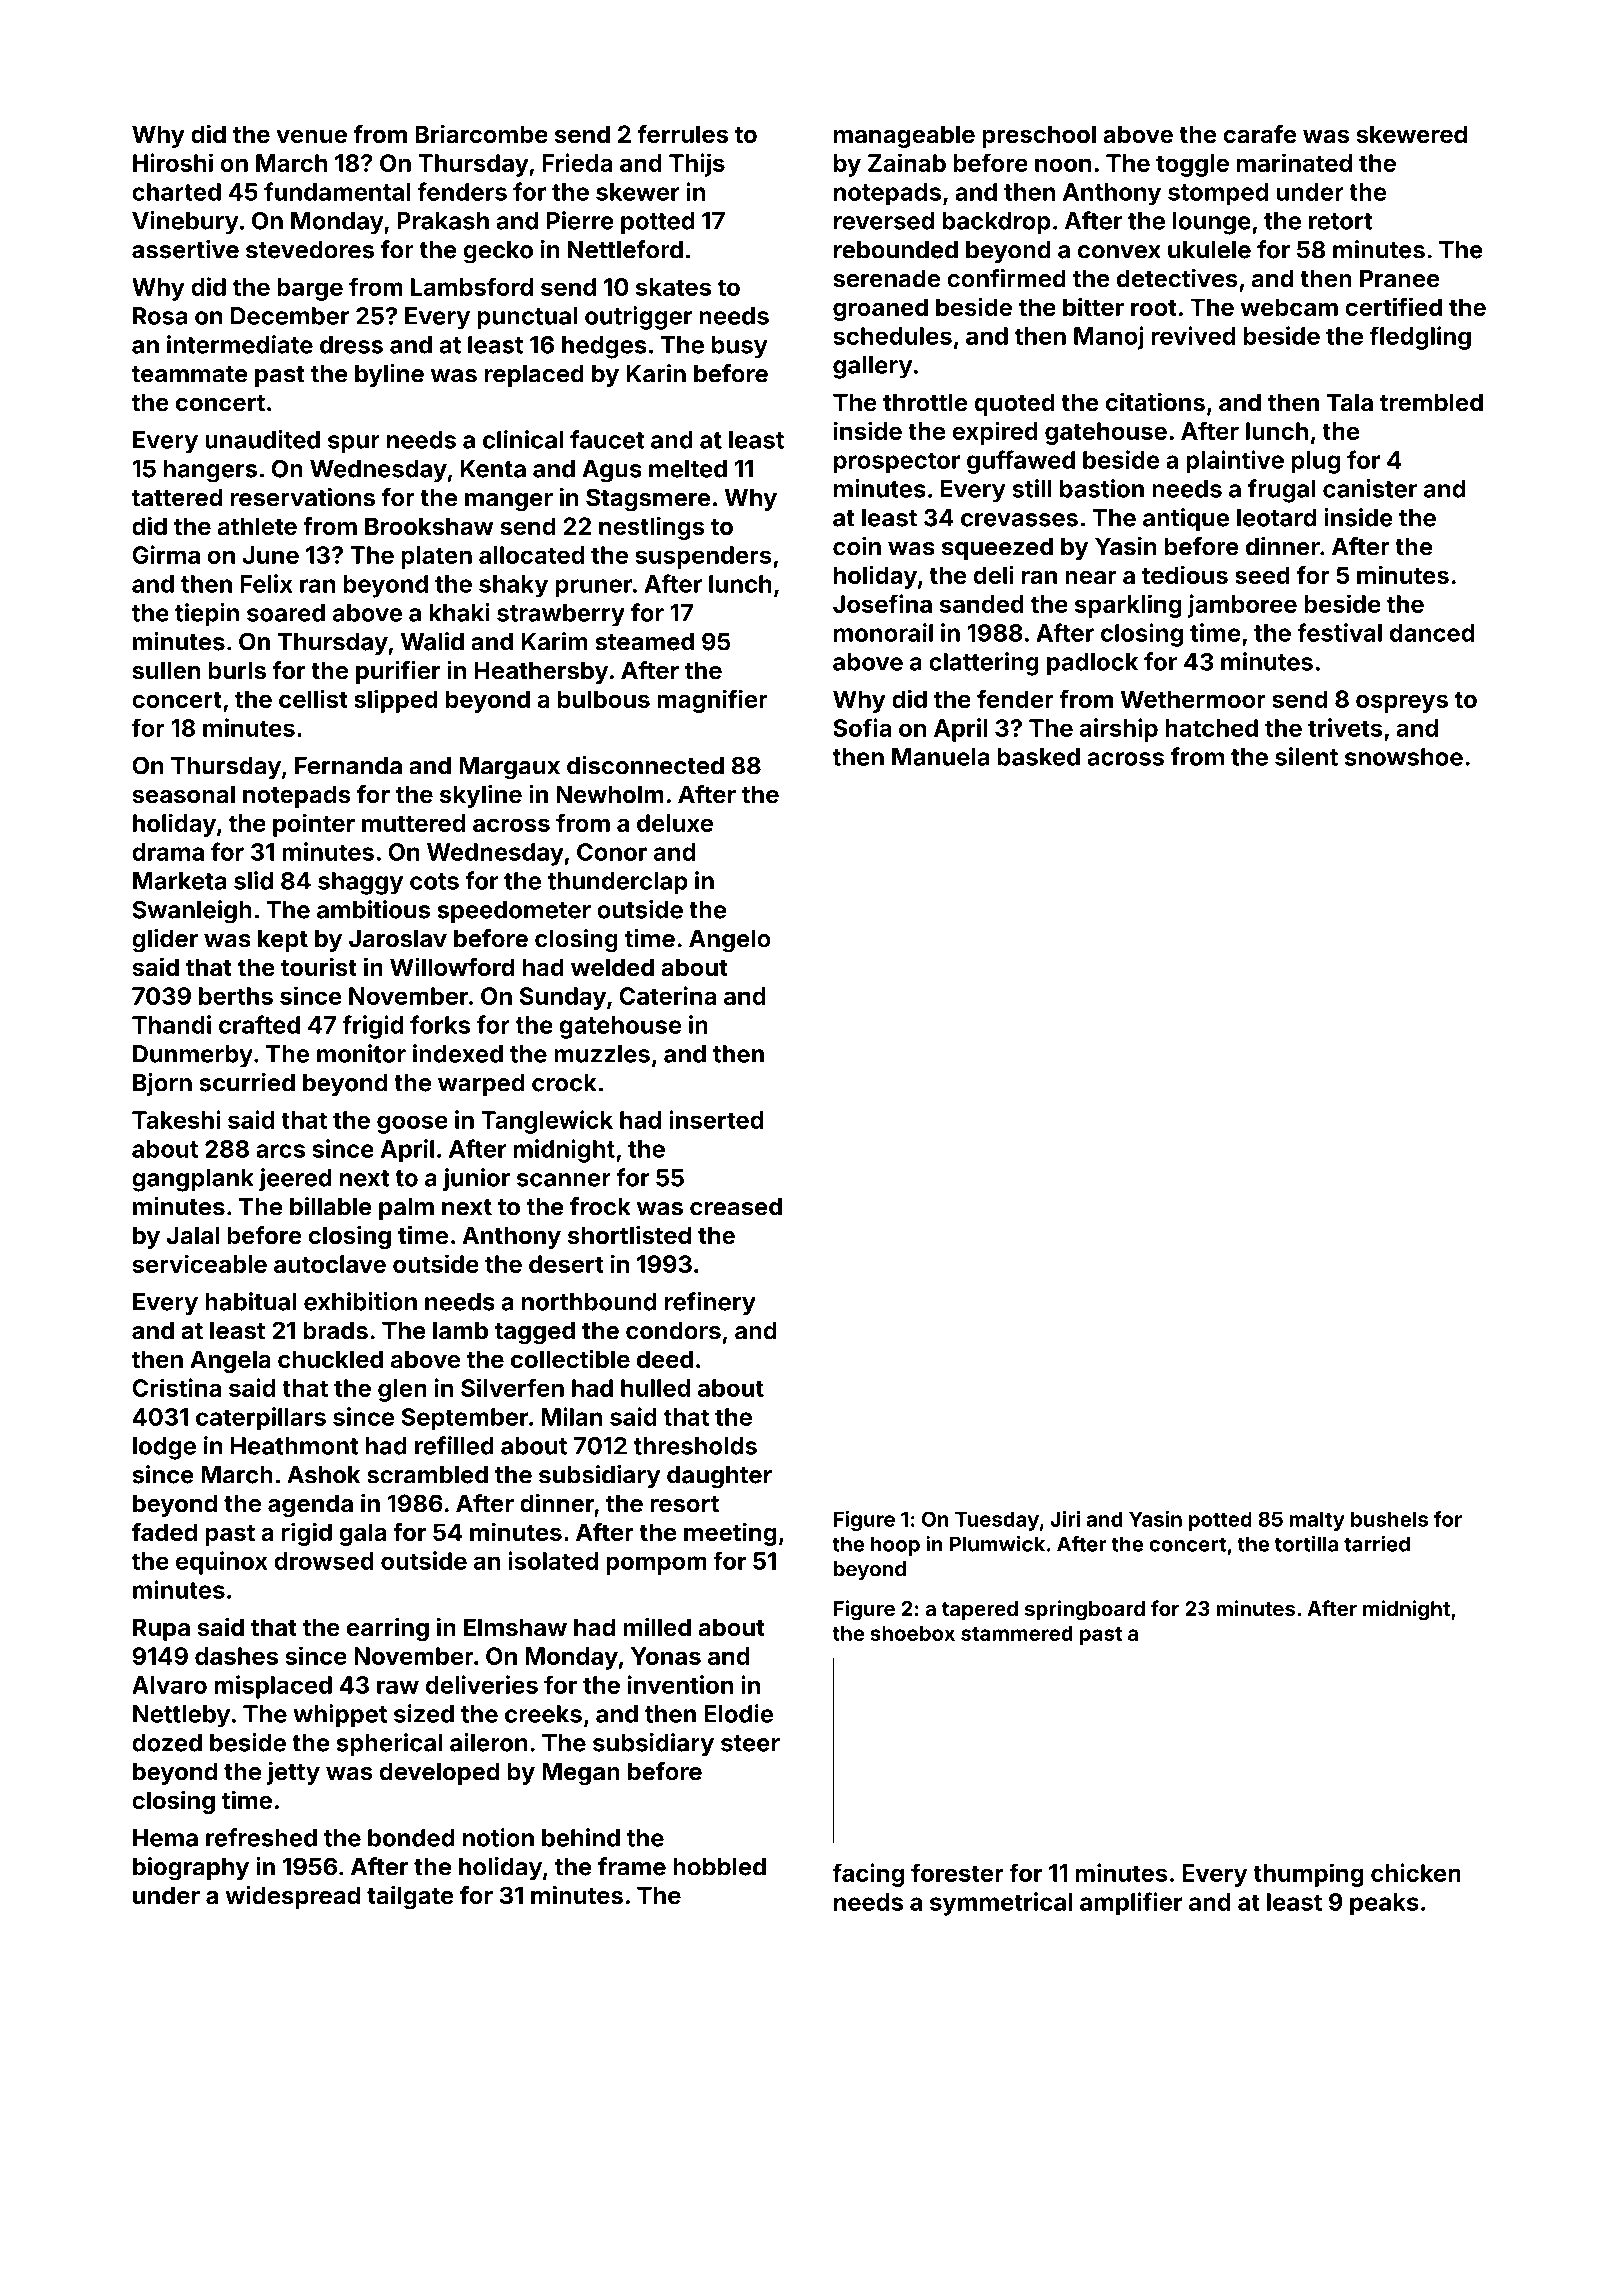 This screenshot has width=1620, height=2292. Describe the element at coordinates (164, 1531) in the screenshot. I see `faded` at that location.
